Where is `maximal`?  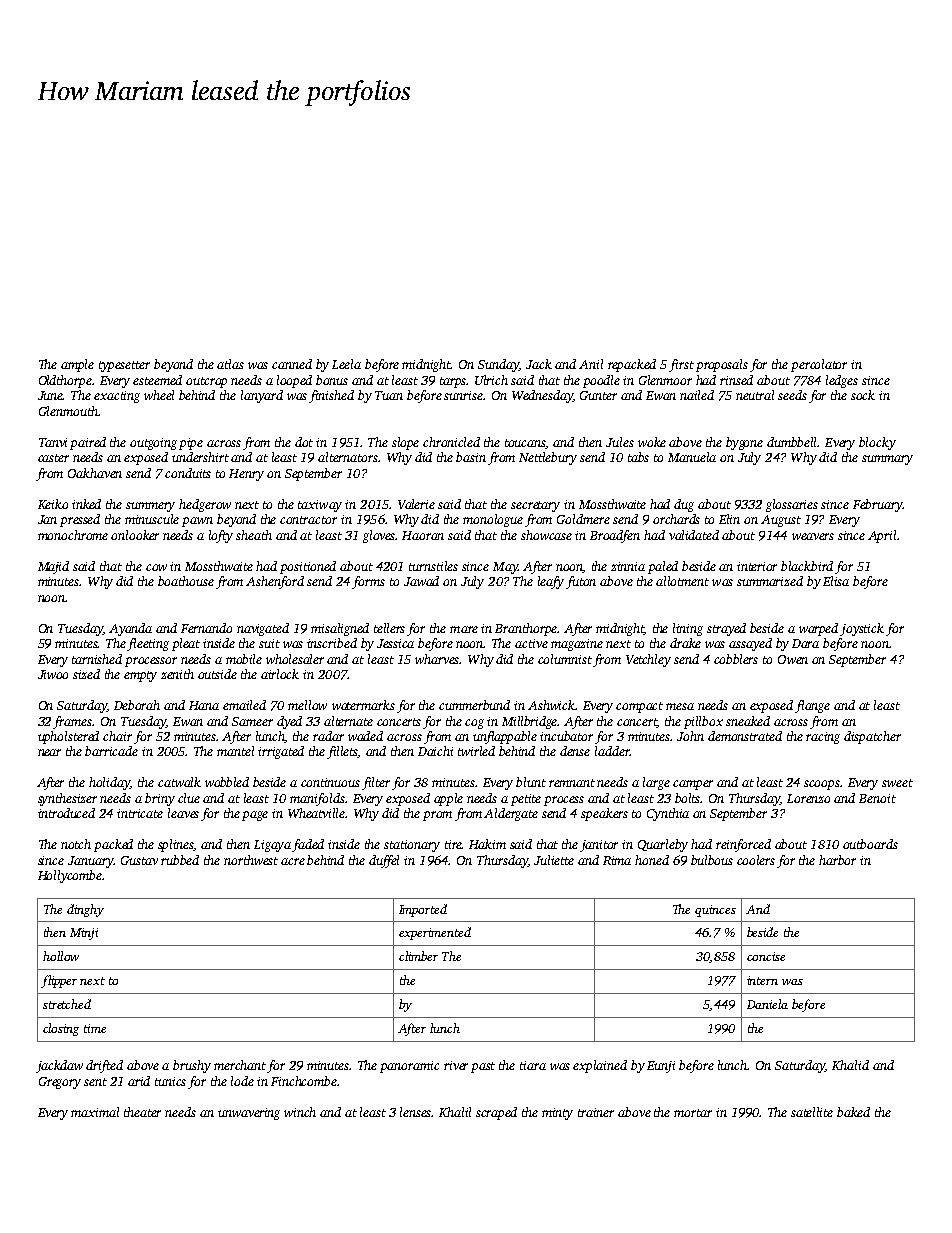 maximal is located at coordinates (95, 1112).
